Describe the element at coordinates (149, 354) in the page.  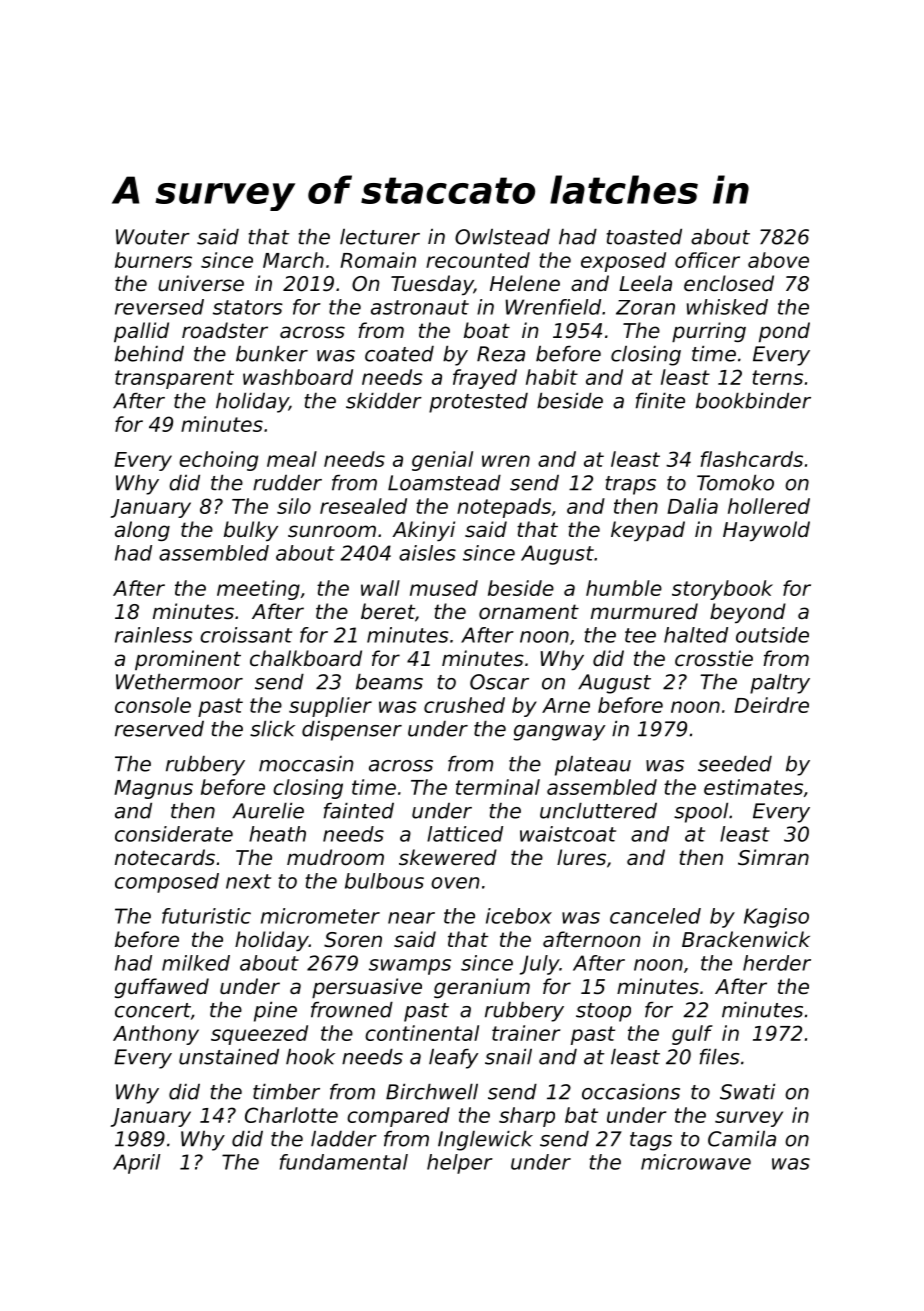
I see `behind` at that location.
